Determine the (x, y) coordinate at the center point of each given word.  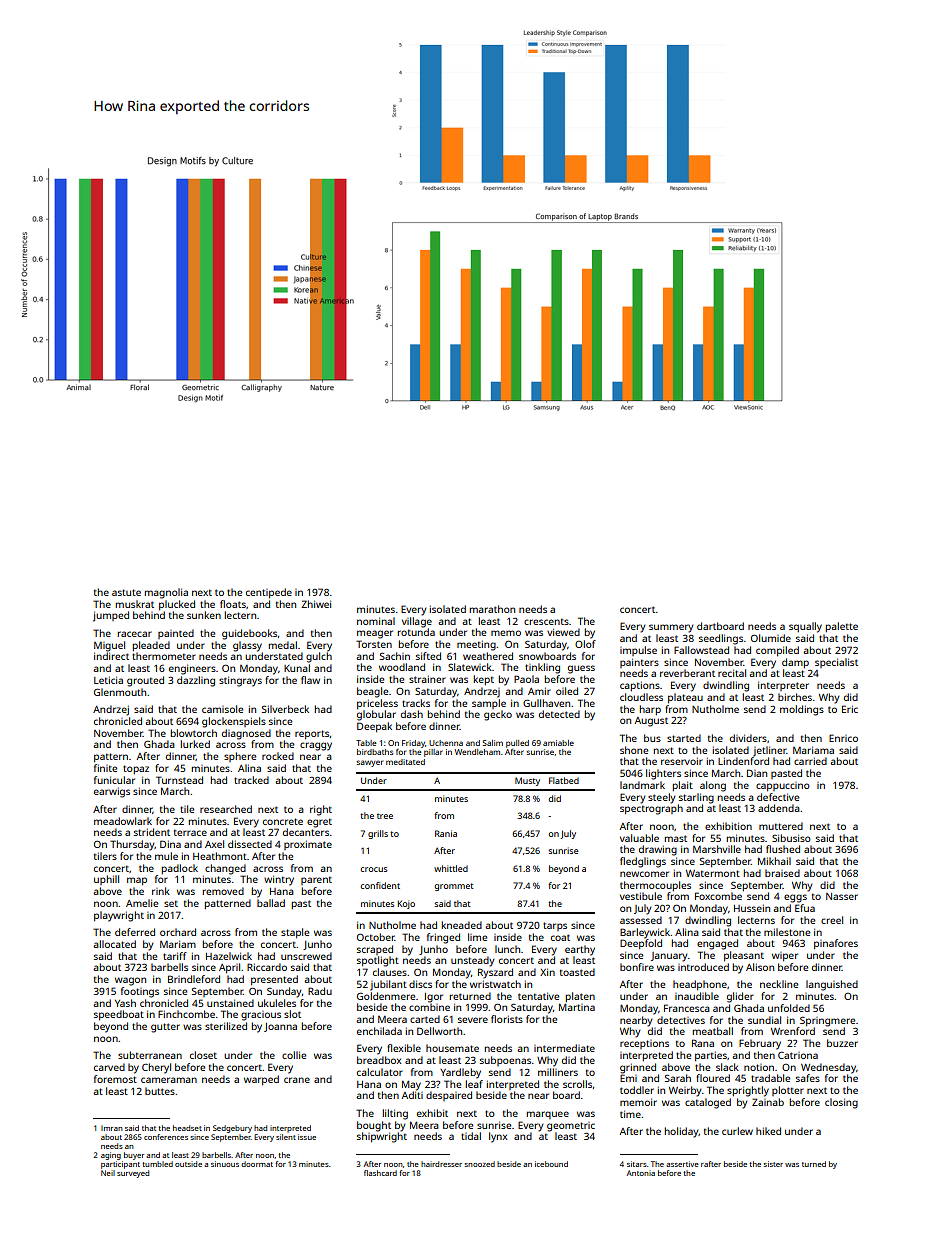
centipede (269, 593)
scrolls (577, 1084)
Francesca (687, 1008)
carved (109, 1067)
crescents (546, 621)
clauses (390, 972)
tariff (175, 956)
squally (805, 627)
